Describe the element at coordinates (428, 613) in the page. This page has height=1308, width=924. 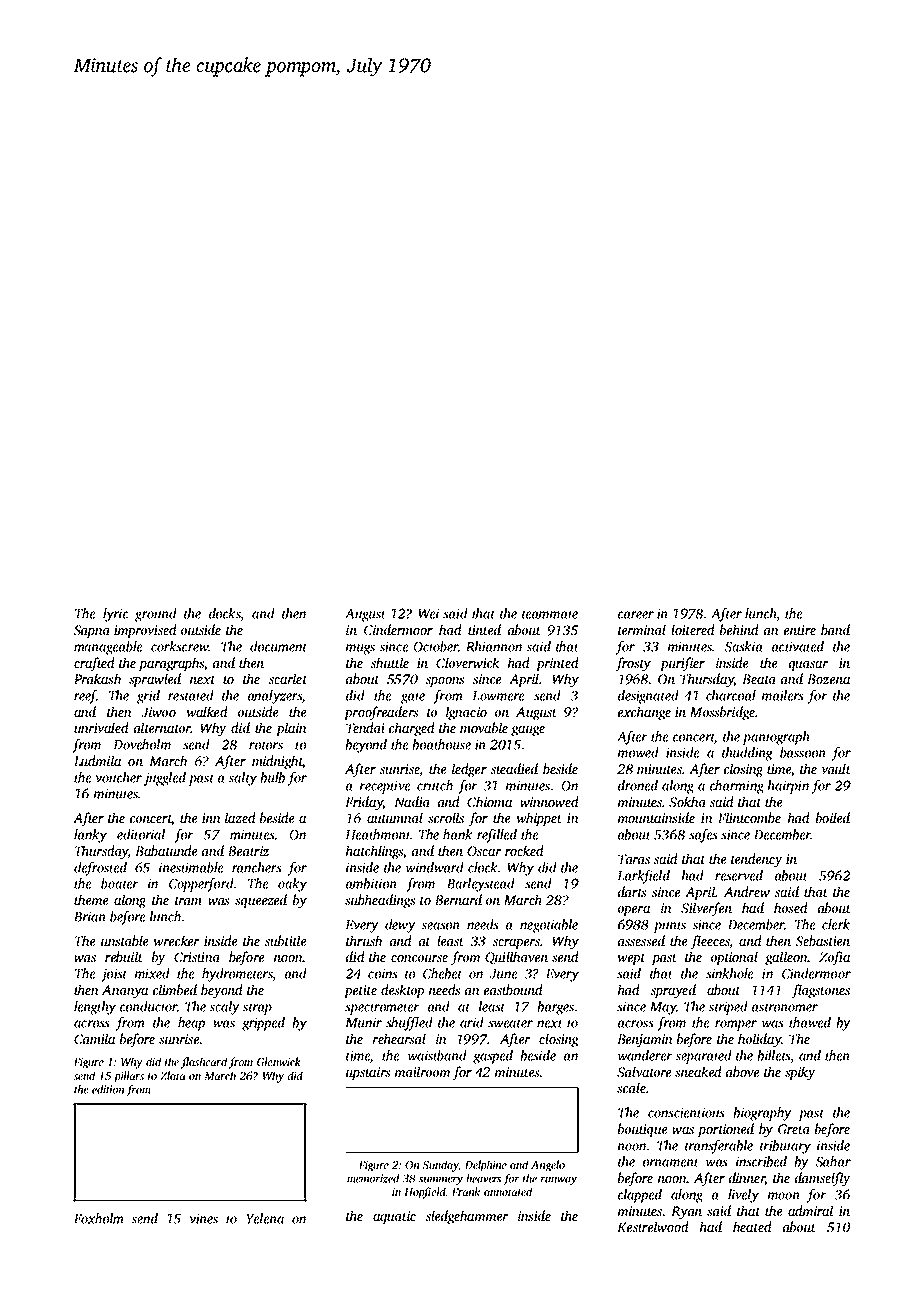
I see `Wei` at that location.
